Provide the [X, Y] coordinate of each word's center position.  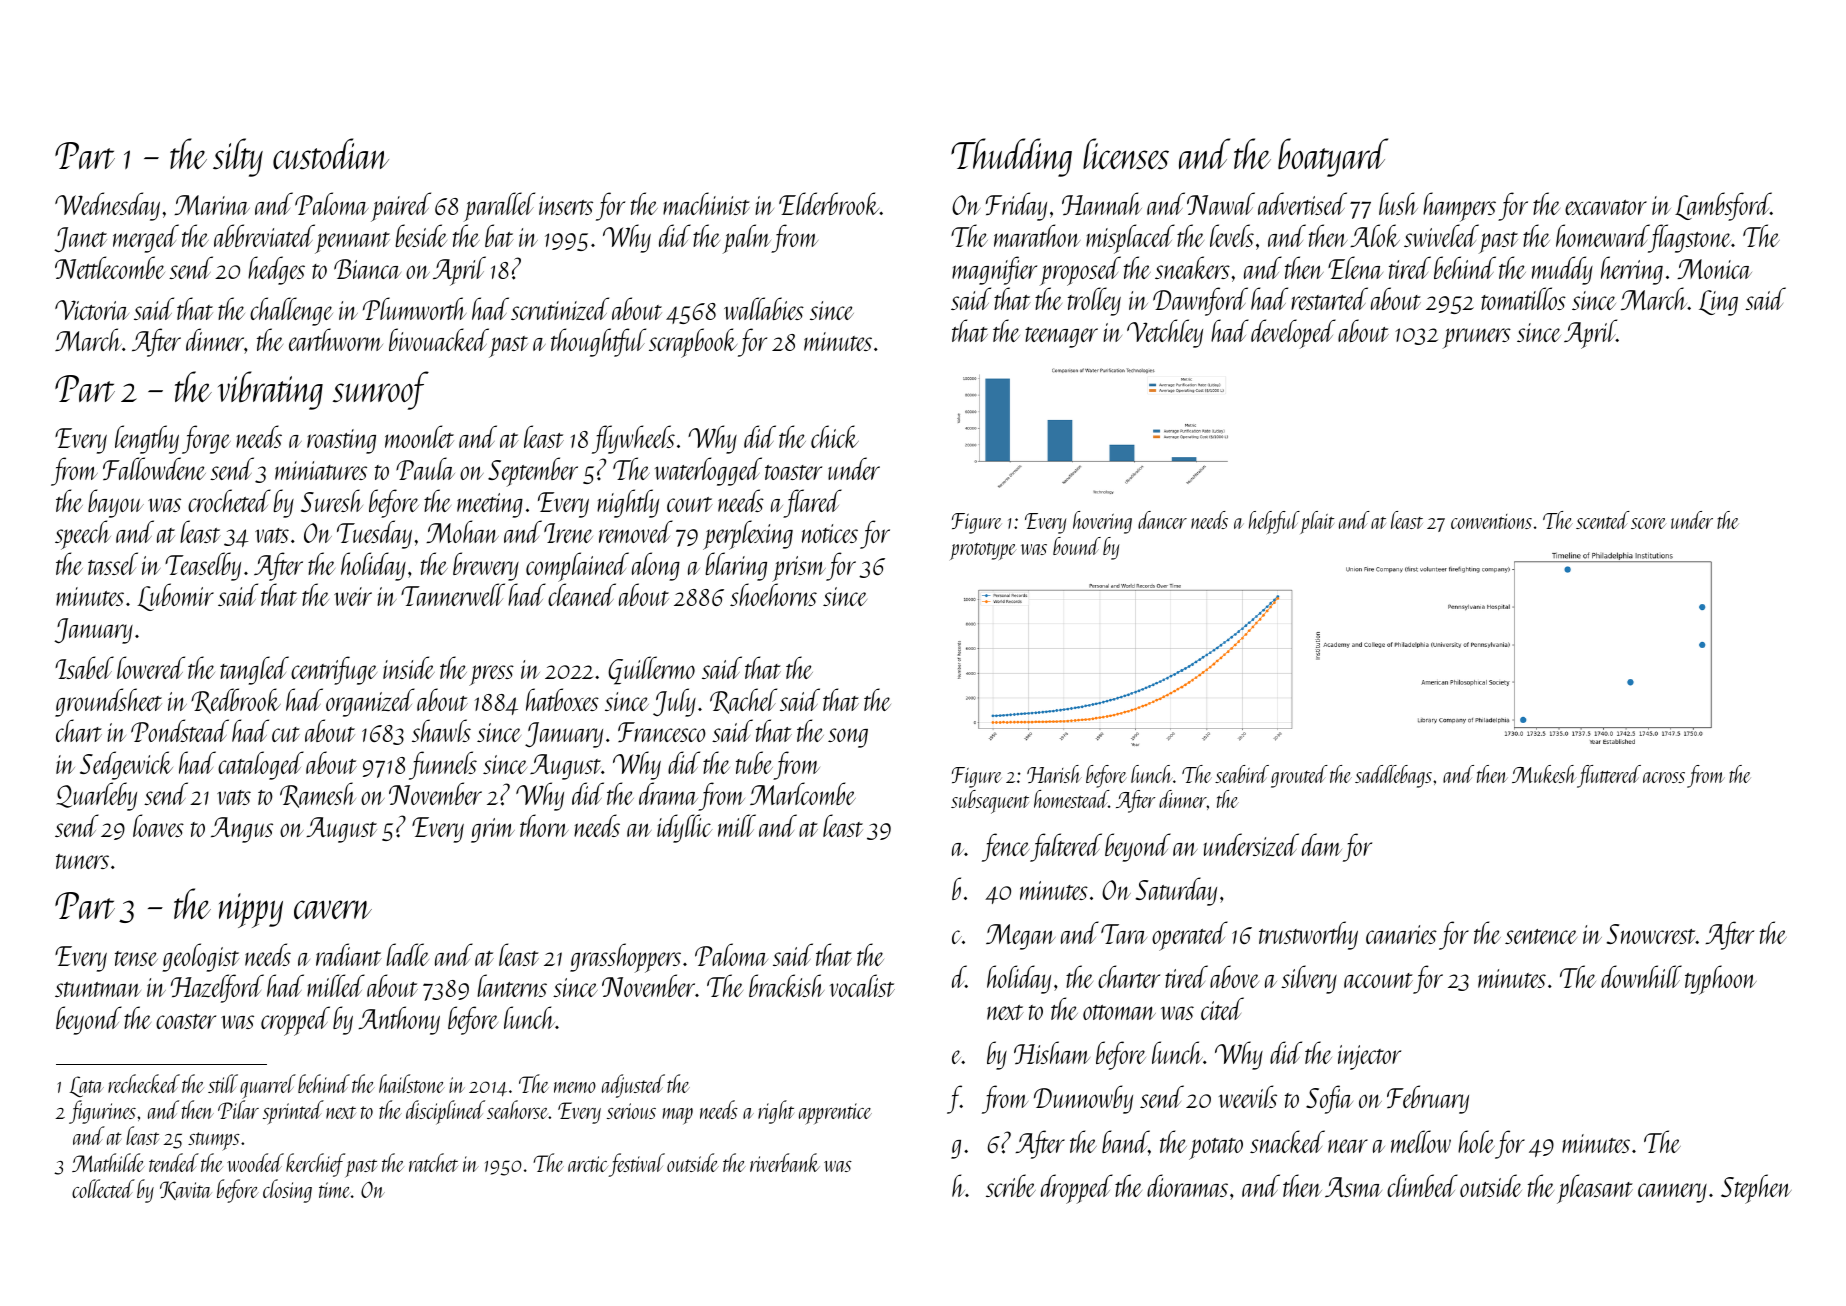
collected [103, 1188]
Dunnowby [1083, 1099]
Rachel [743, 701]
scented [1603, 520]
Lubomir [175, 597]
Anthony [399, 1020]
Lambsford [1723, 206]
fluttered [1609, 776]
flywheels [633, 439]
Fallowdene [154, 468]
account [1378, 980]
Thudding [1011, 157]
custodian [331, 154]
